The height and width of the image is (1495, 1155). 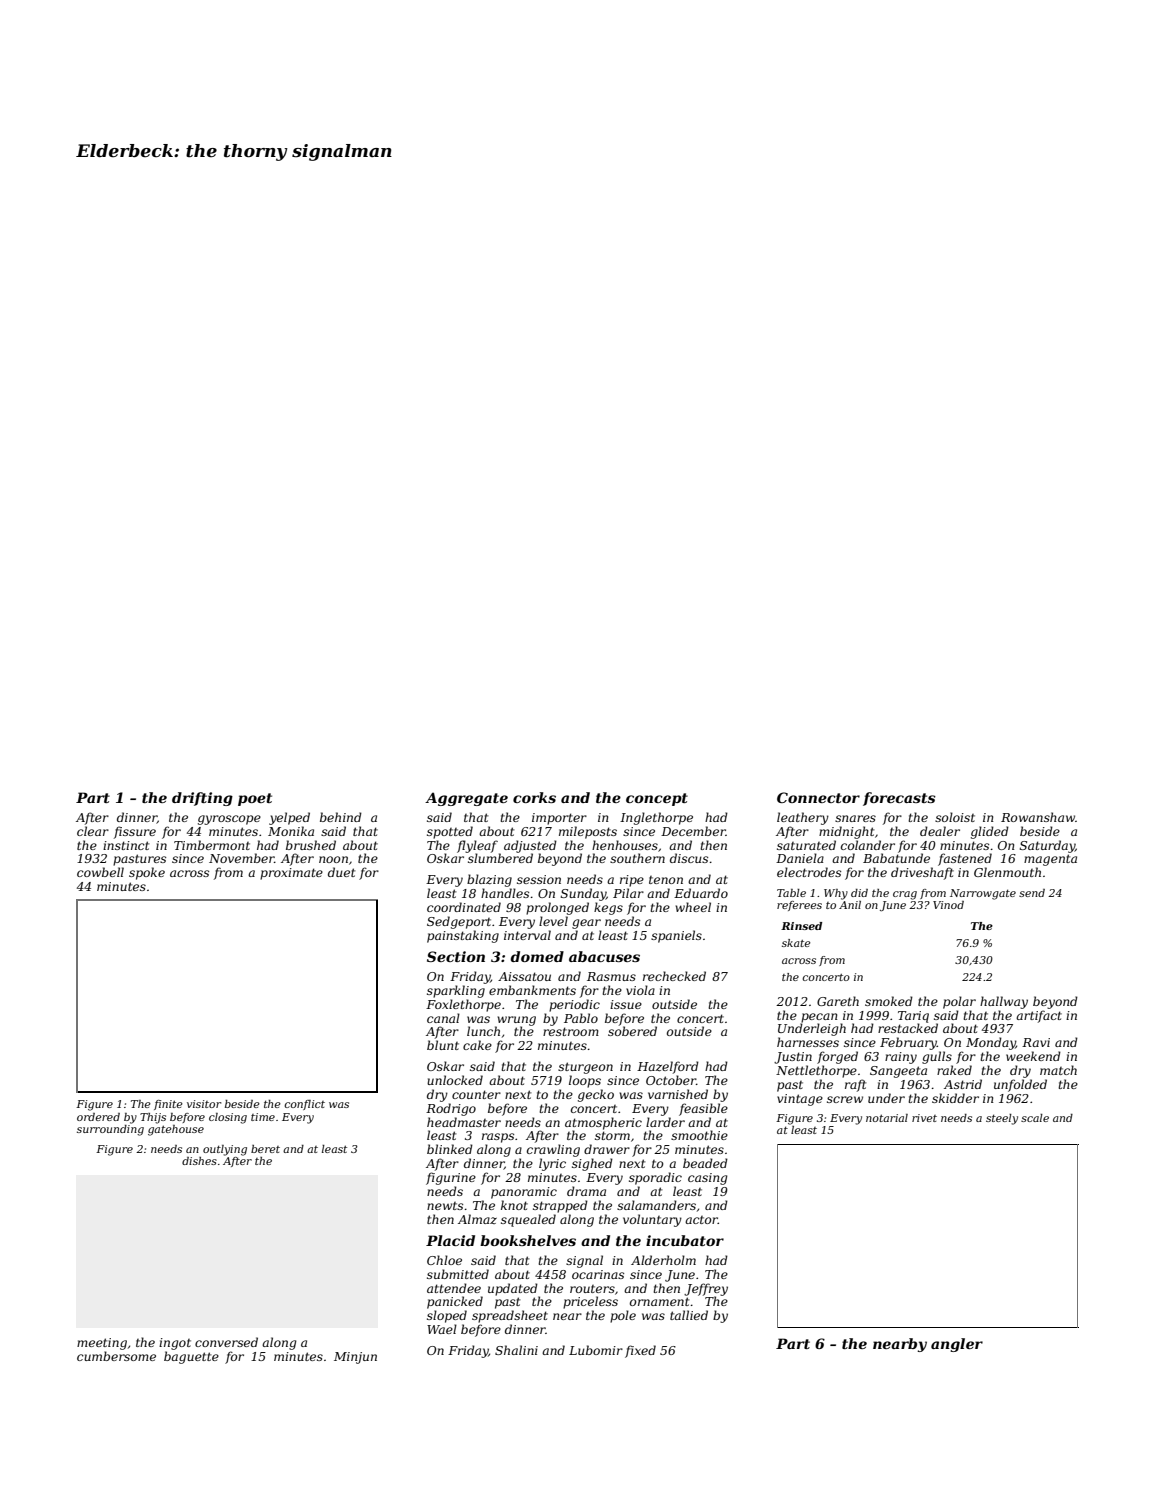 What do you see at coordinates (663, 1260) in the image?
I see `Alderholm` at bounding box center [663, 1260].
